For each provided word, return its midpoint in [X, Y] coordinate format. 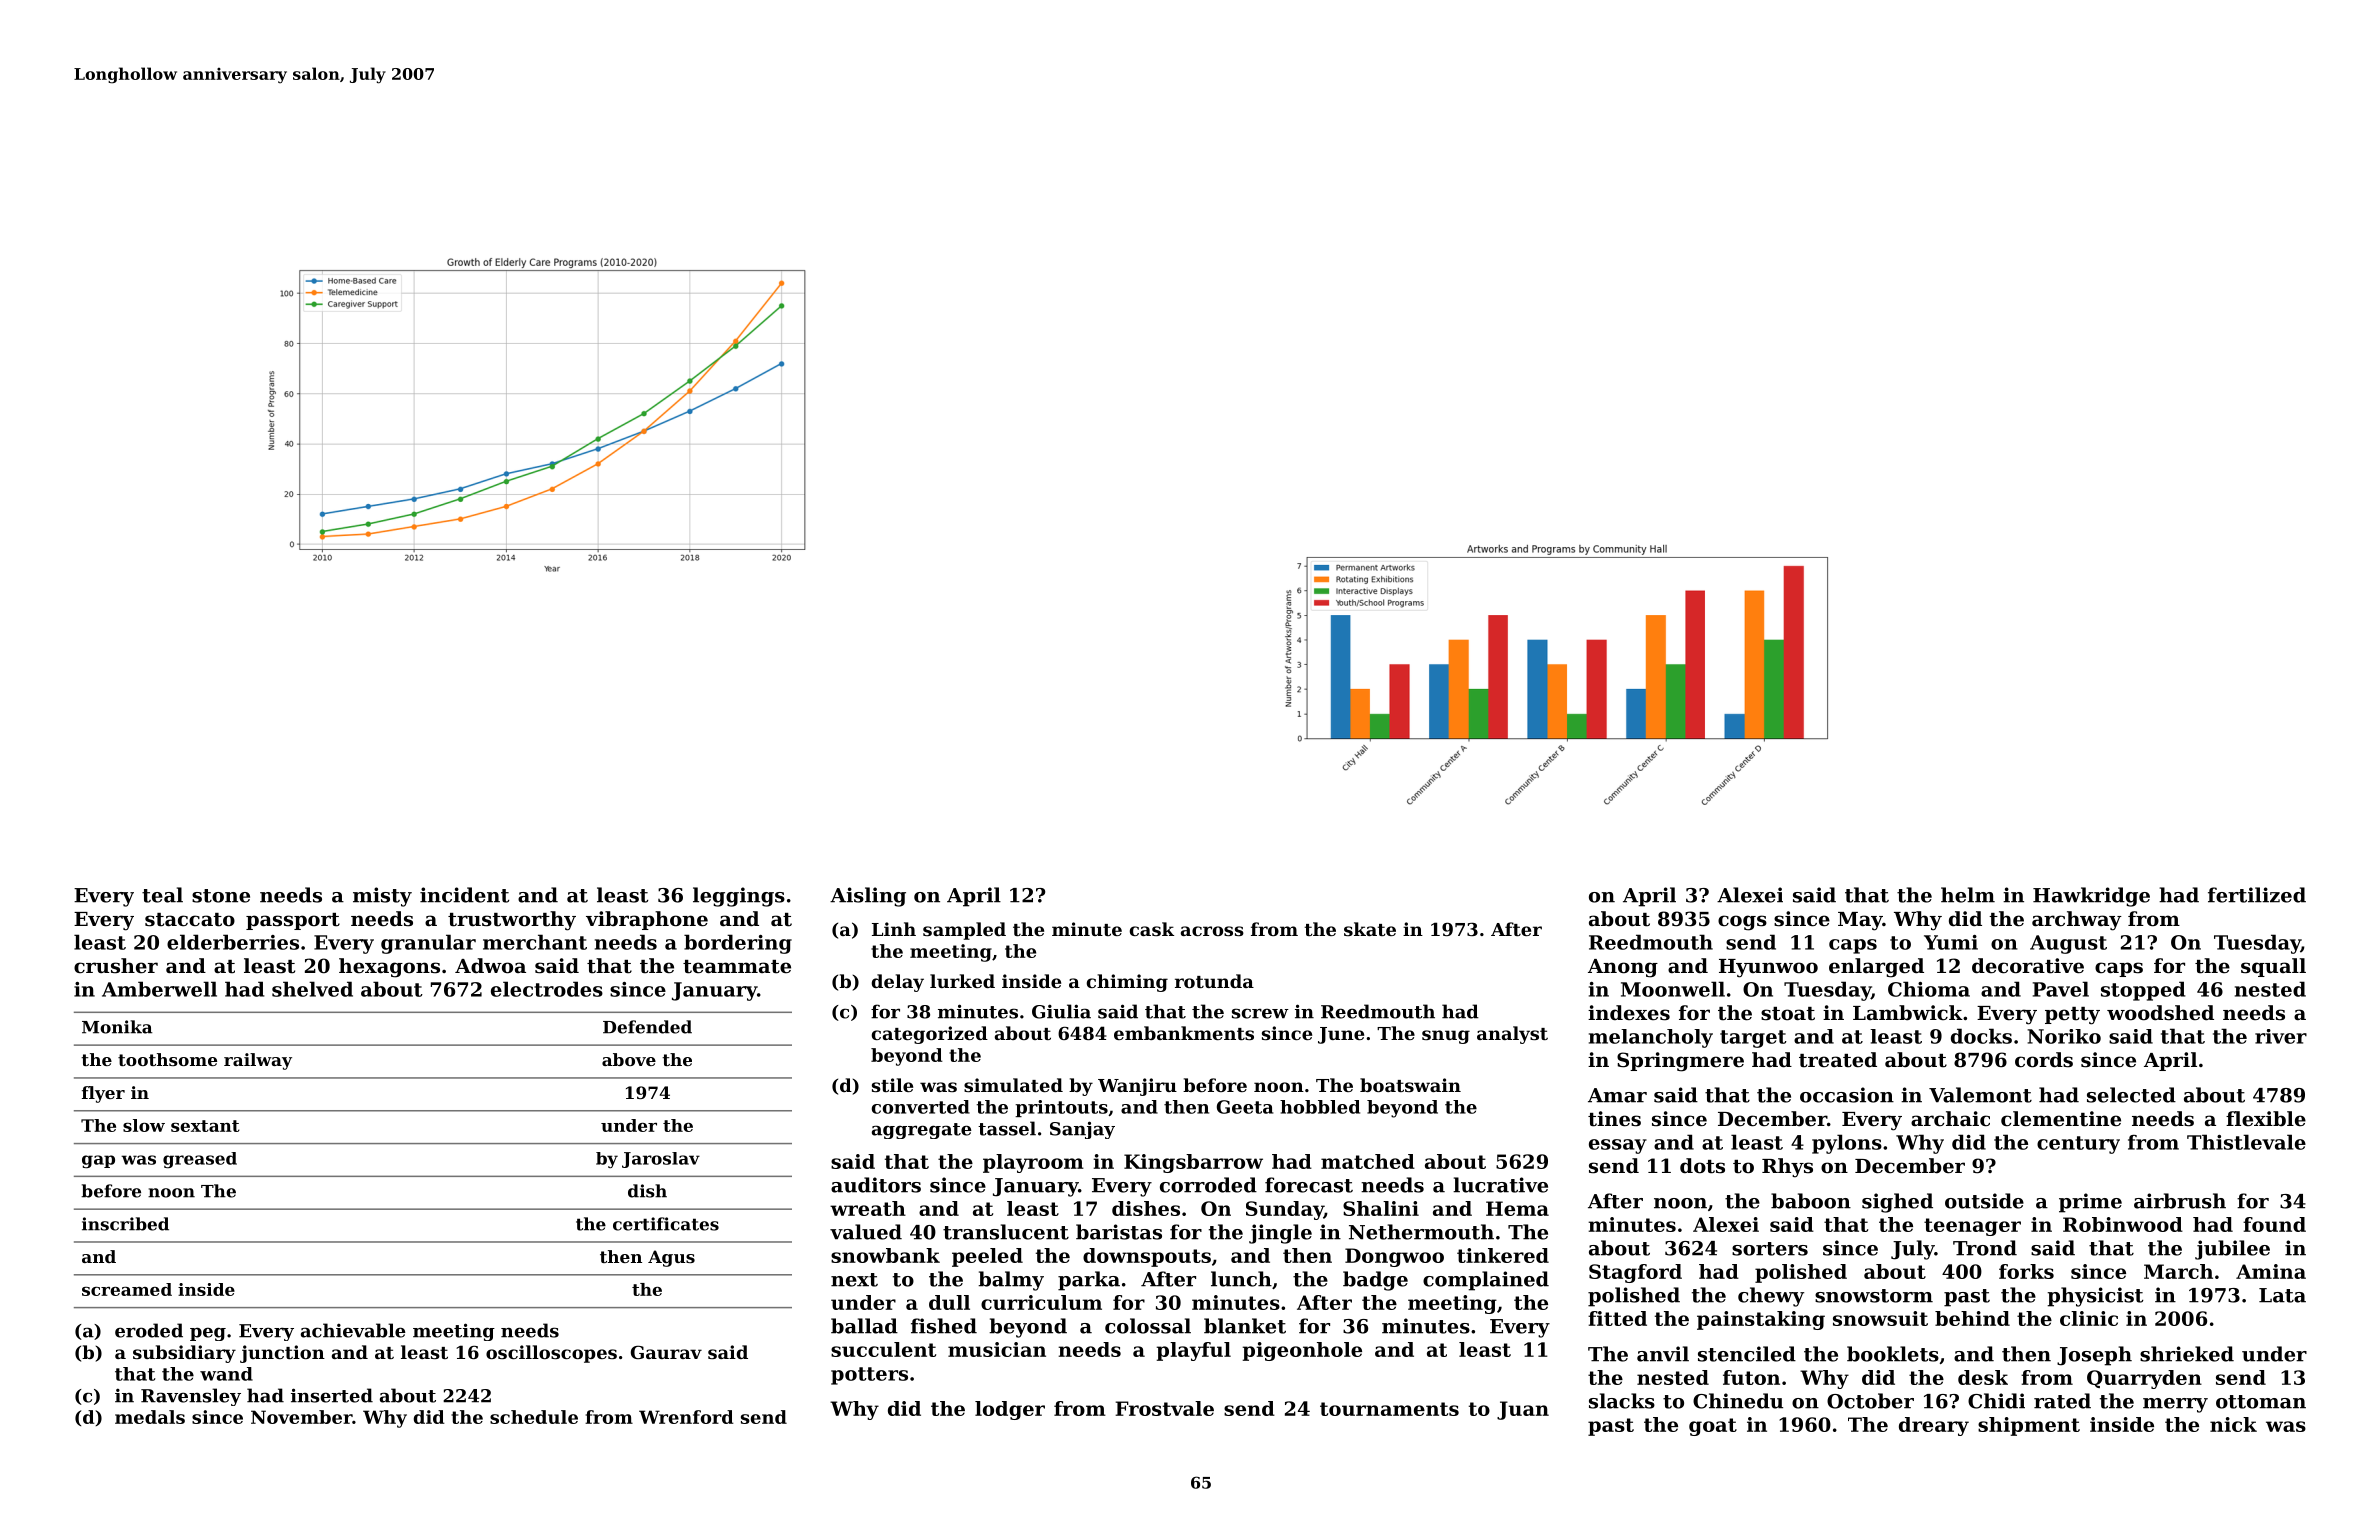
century [2078, 1145]
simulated [1013, 1085]
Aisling [868, 897]
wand [226, 1374]
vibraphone [647, 920]
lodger [1010, 1410]
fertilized [2257, 895]
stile [892, 1085]
